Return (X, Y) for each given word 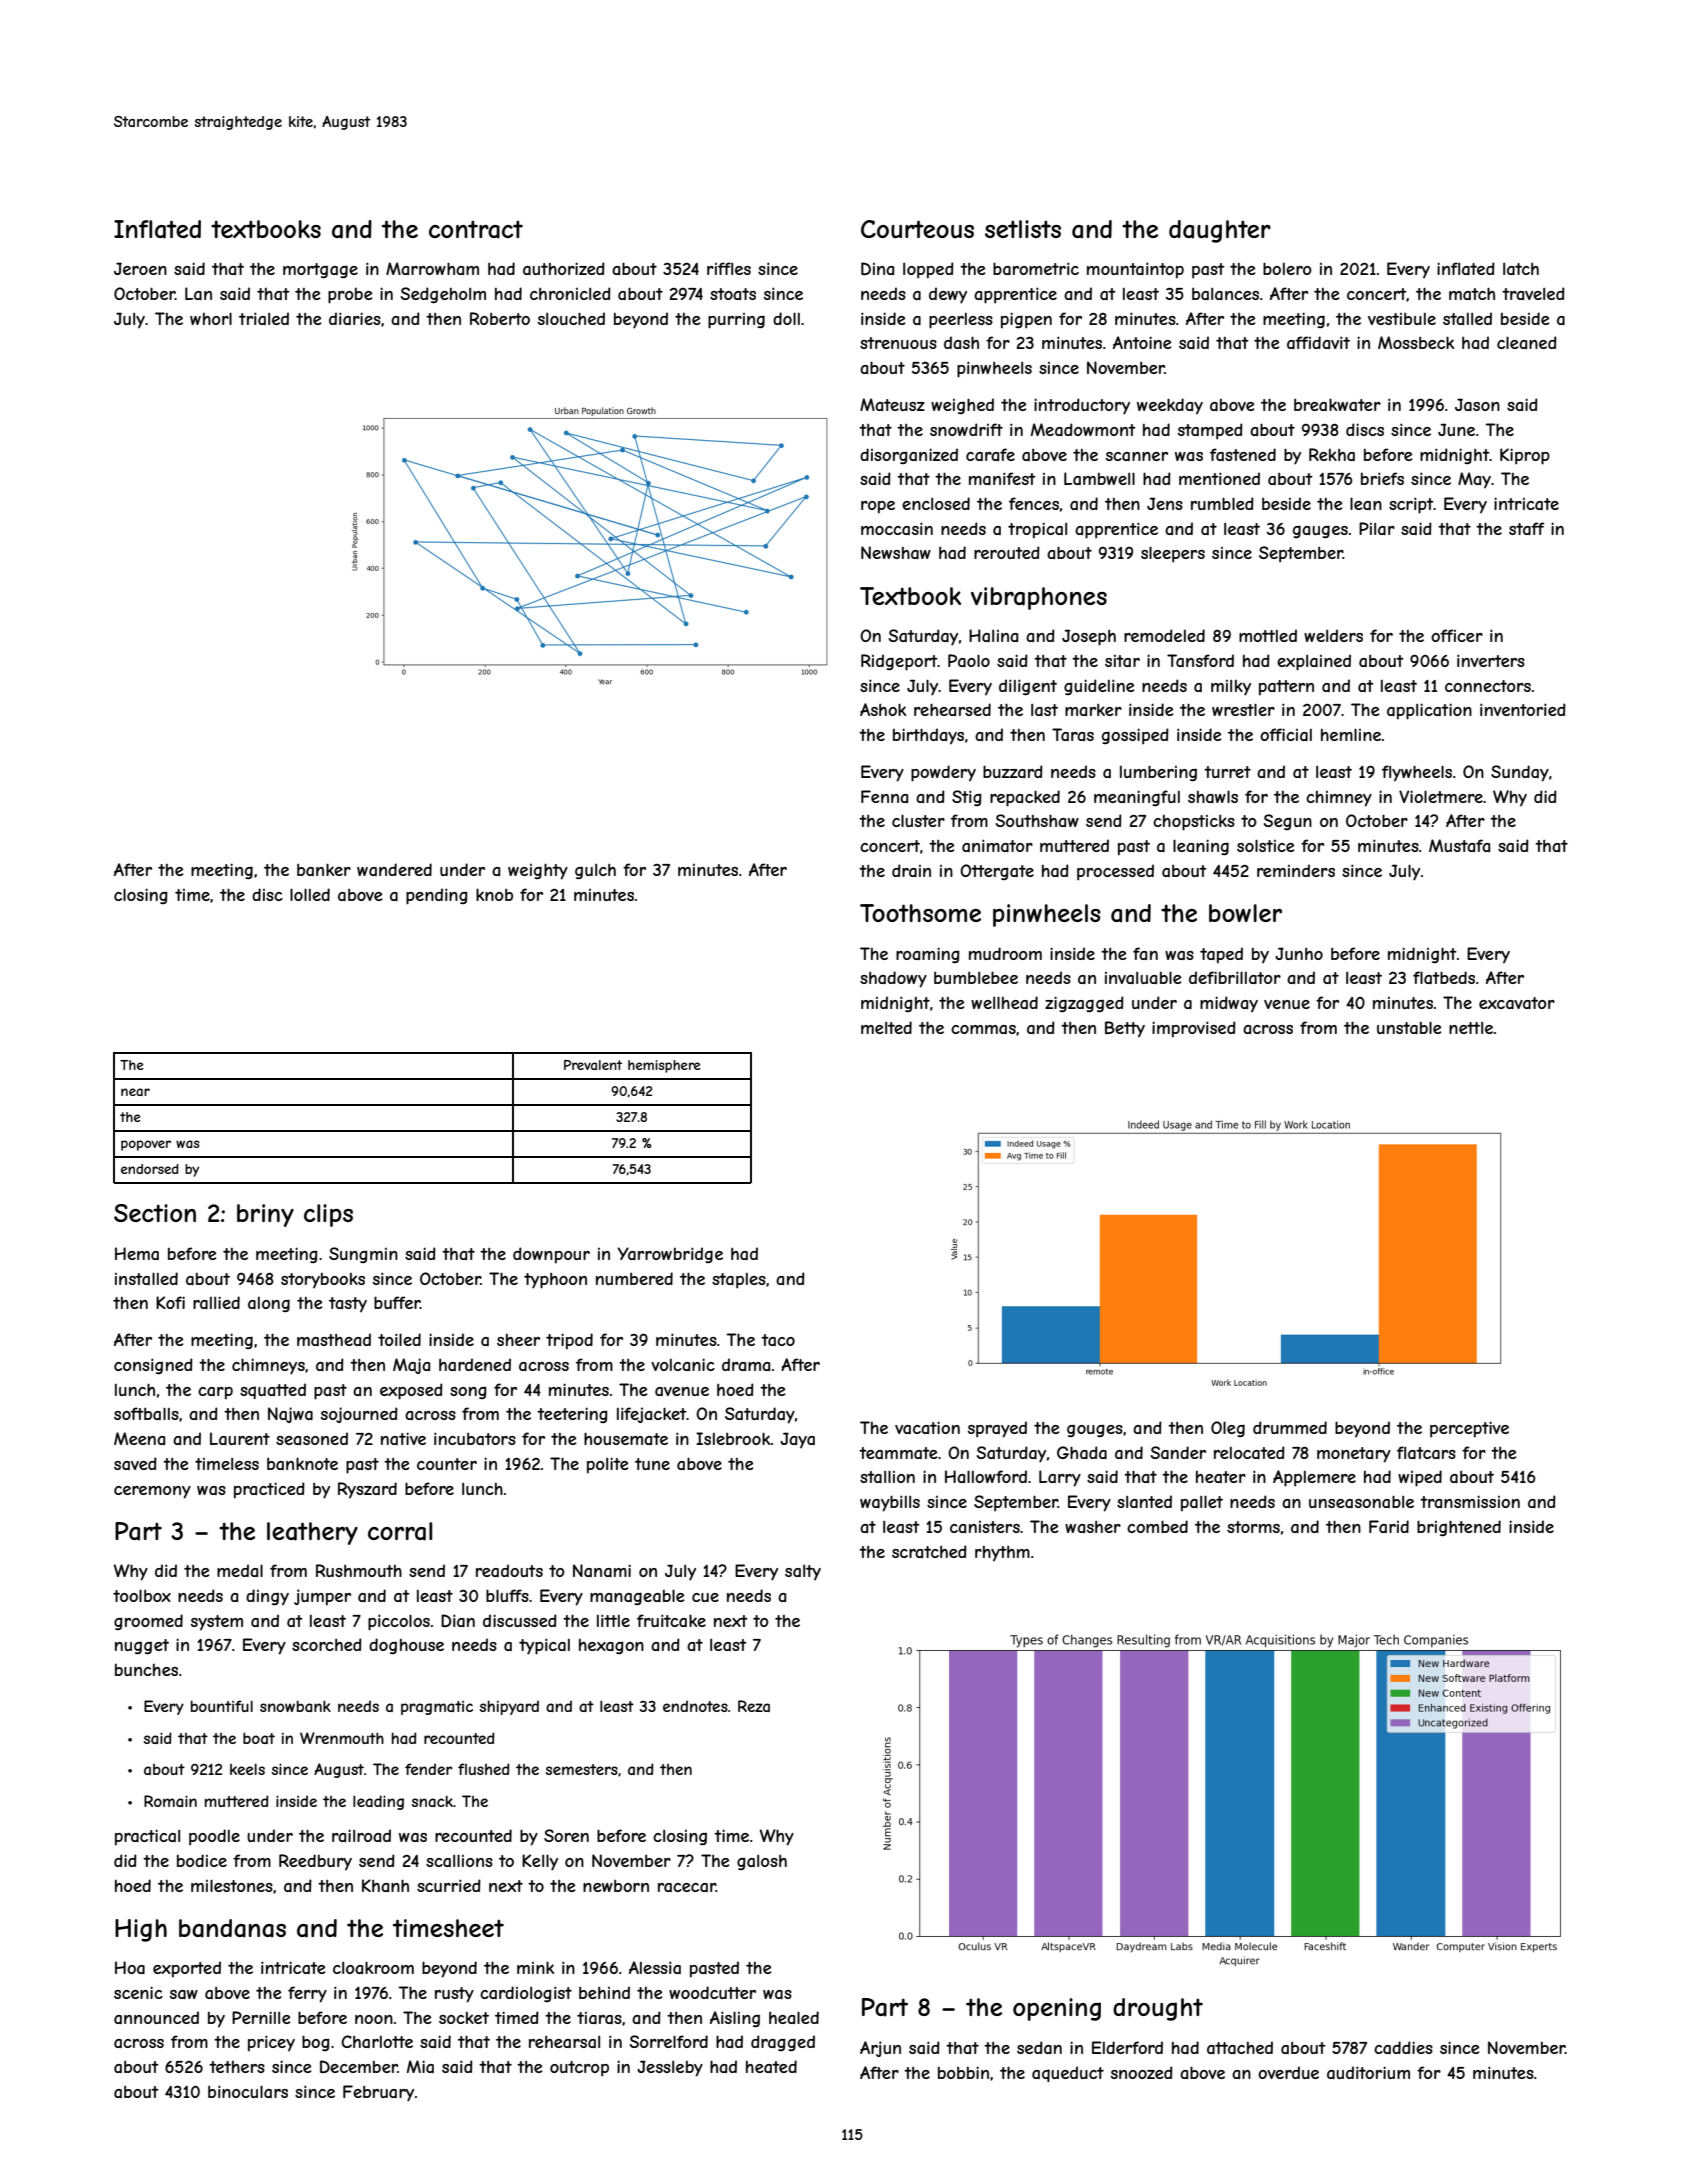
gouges (1095, 1430)
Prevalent (593, 1065)
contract (476, 229)
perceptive (1469, 1429)
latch (1521, 269)
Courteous (917, 229)
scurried (449, 1885)
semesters (582, 1769)
